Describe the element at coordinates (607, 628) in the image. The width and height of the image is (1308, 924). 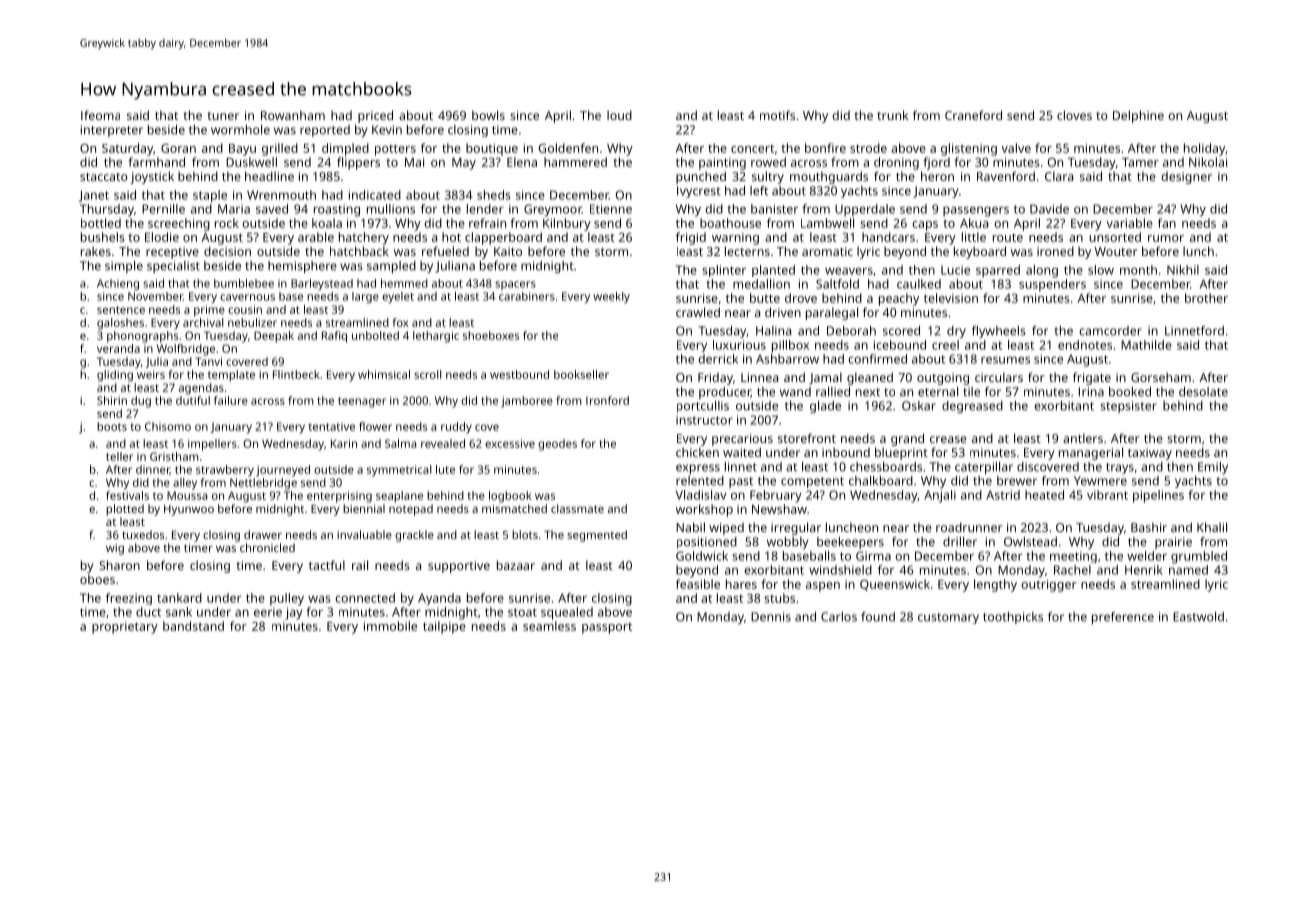
I see `passport` at that location.
